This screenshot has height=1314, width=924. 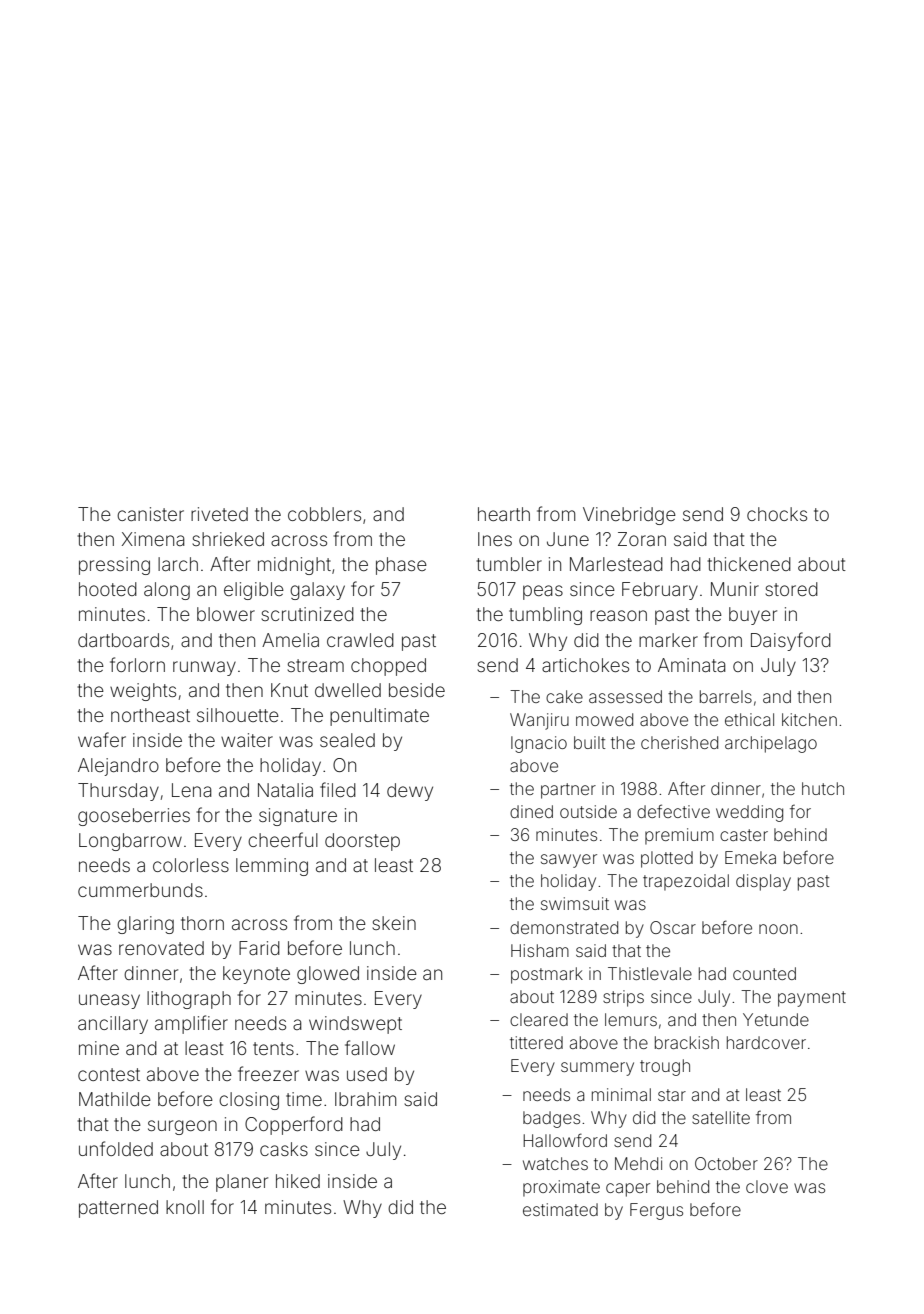 What do you see at coordinates (792, 589) in the screenshot?
I see `stored` at bounding box center [792, 589].
